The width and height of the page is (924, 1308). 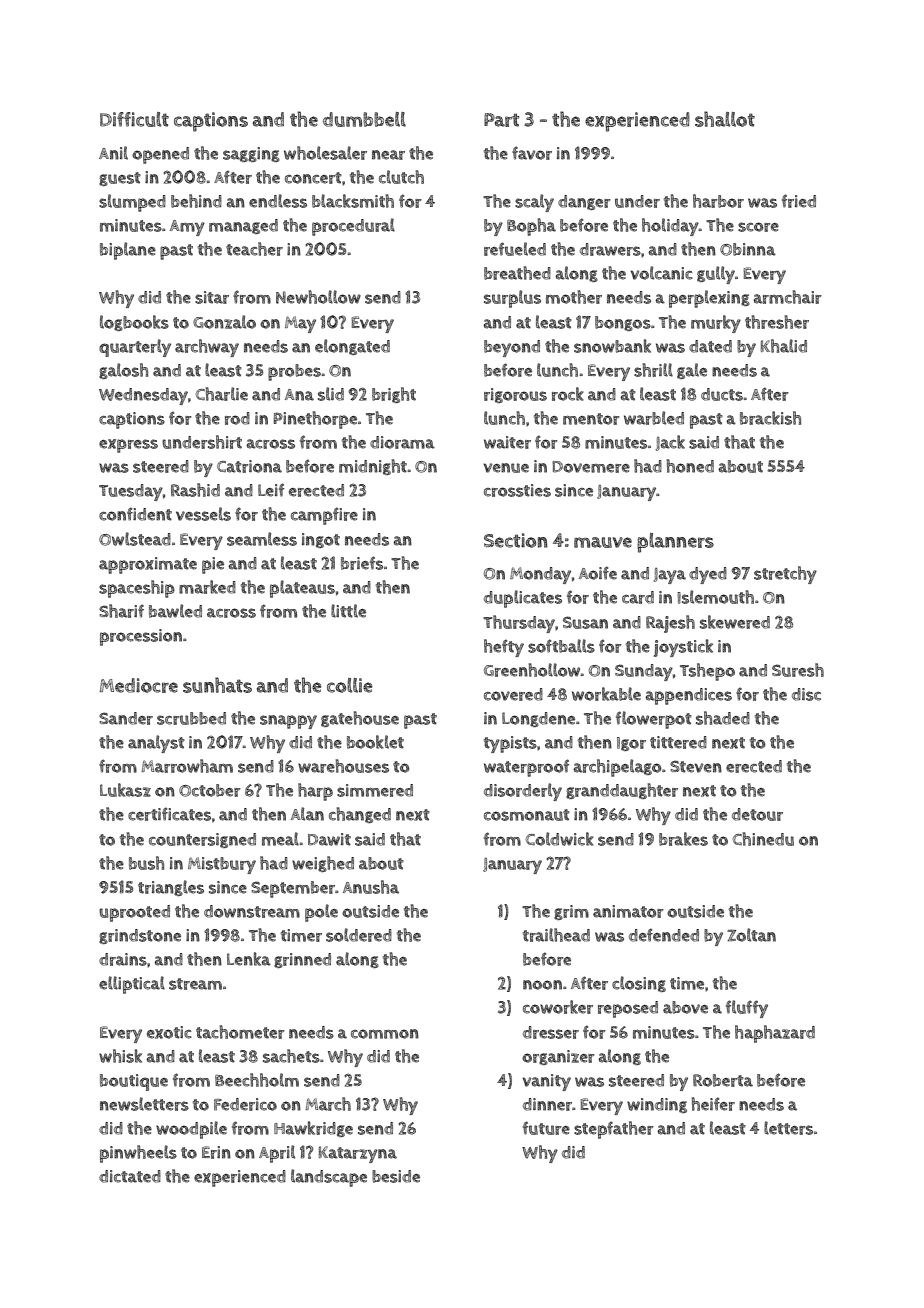 I want to click on shrill, so click(x=653, y=370).
